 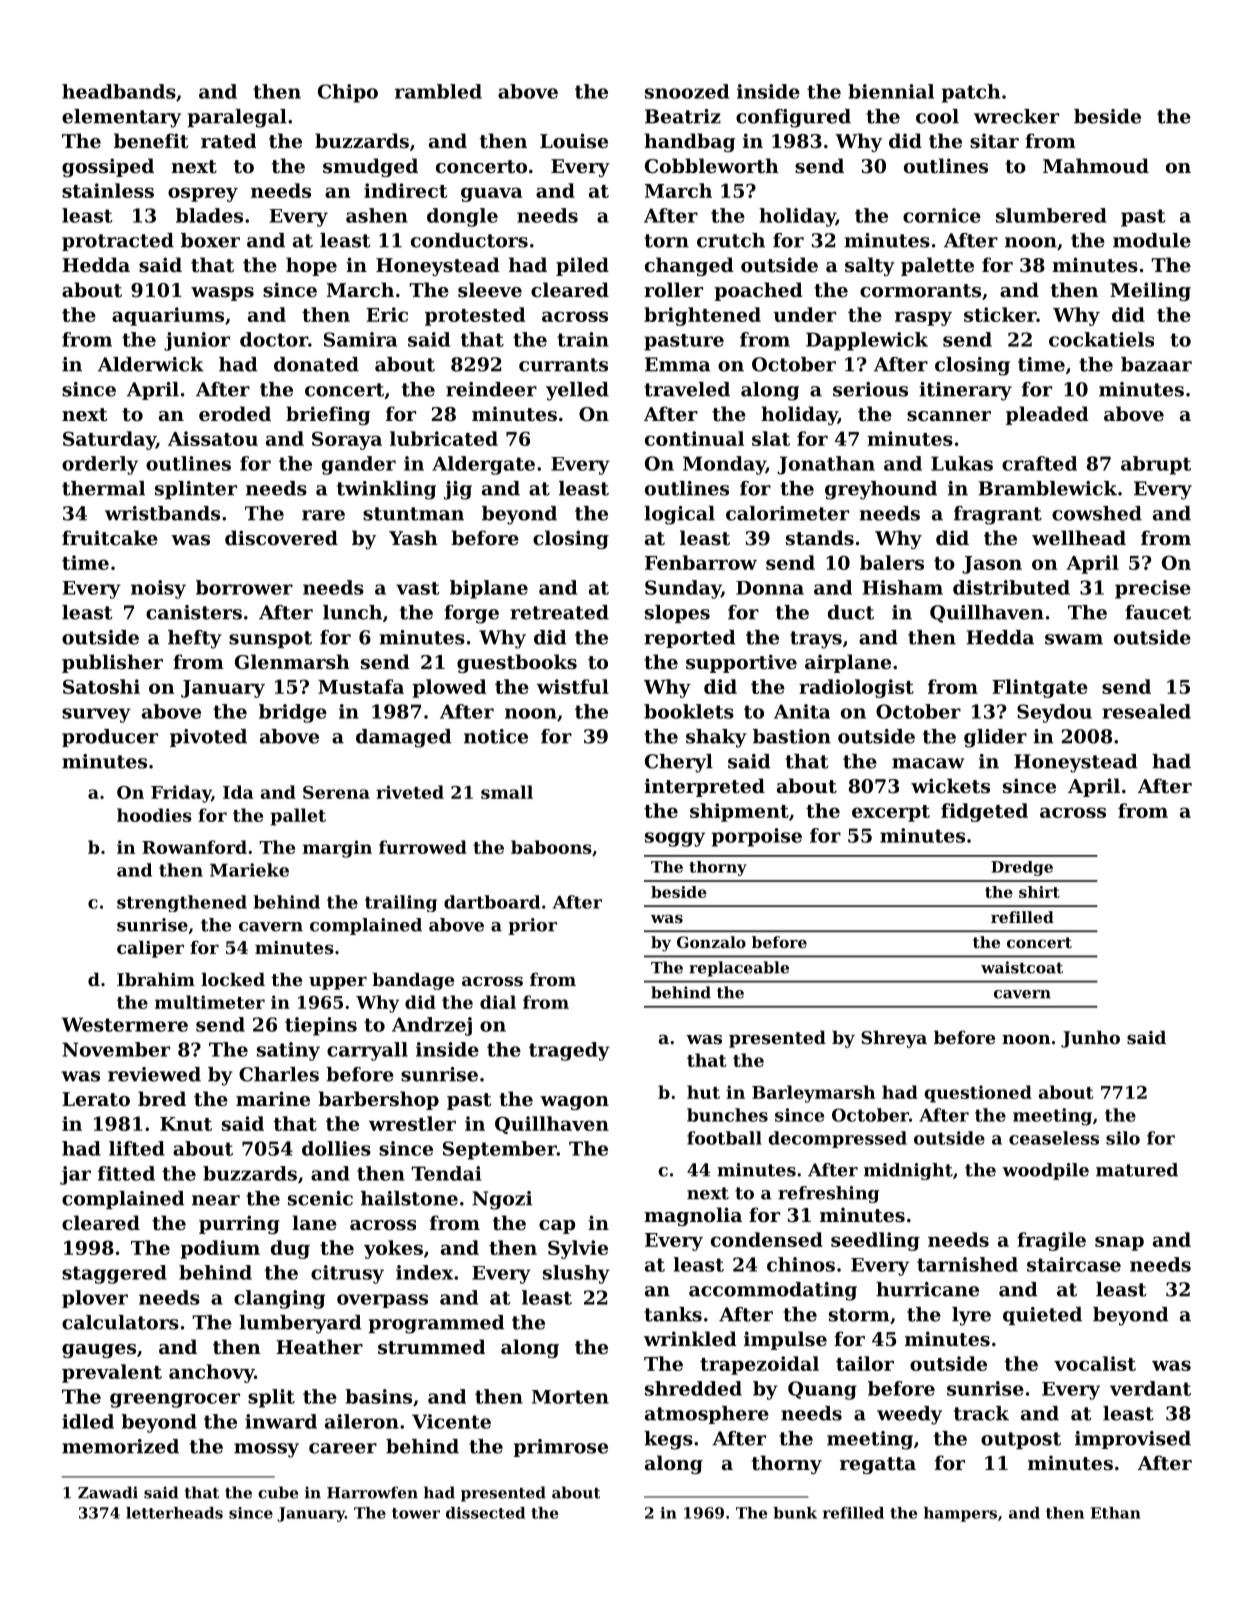 I want to click on vocalist, so click(x=1095, y=1363).
